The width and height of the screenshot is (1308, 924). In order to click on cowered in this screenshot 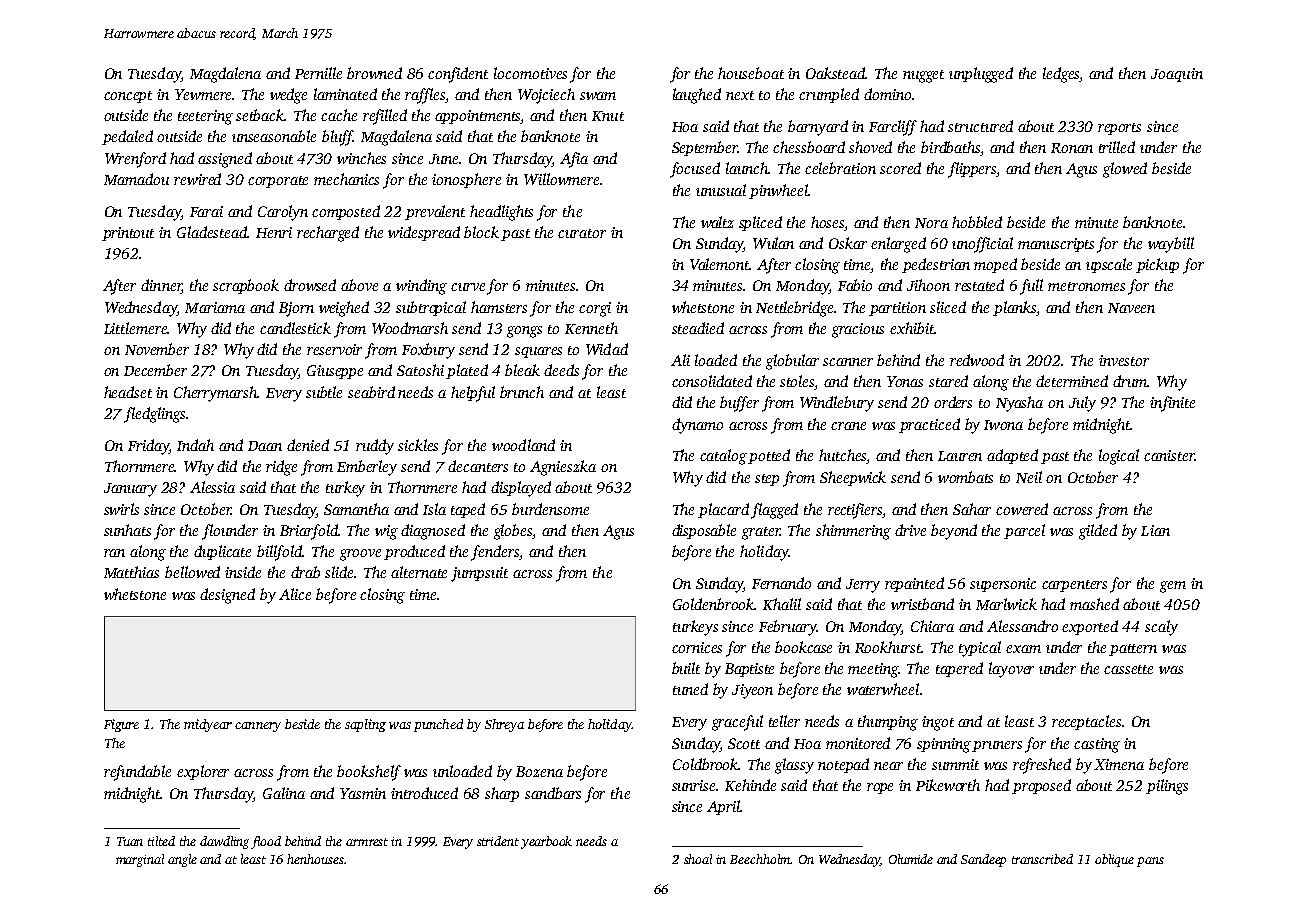, I will do `click(1022, 509)`.
